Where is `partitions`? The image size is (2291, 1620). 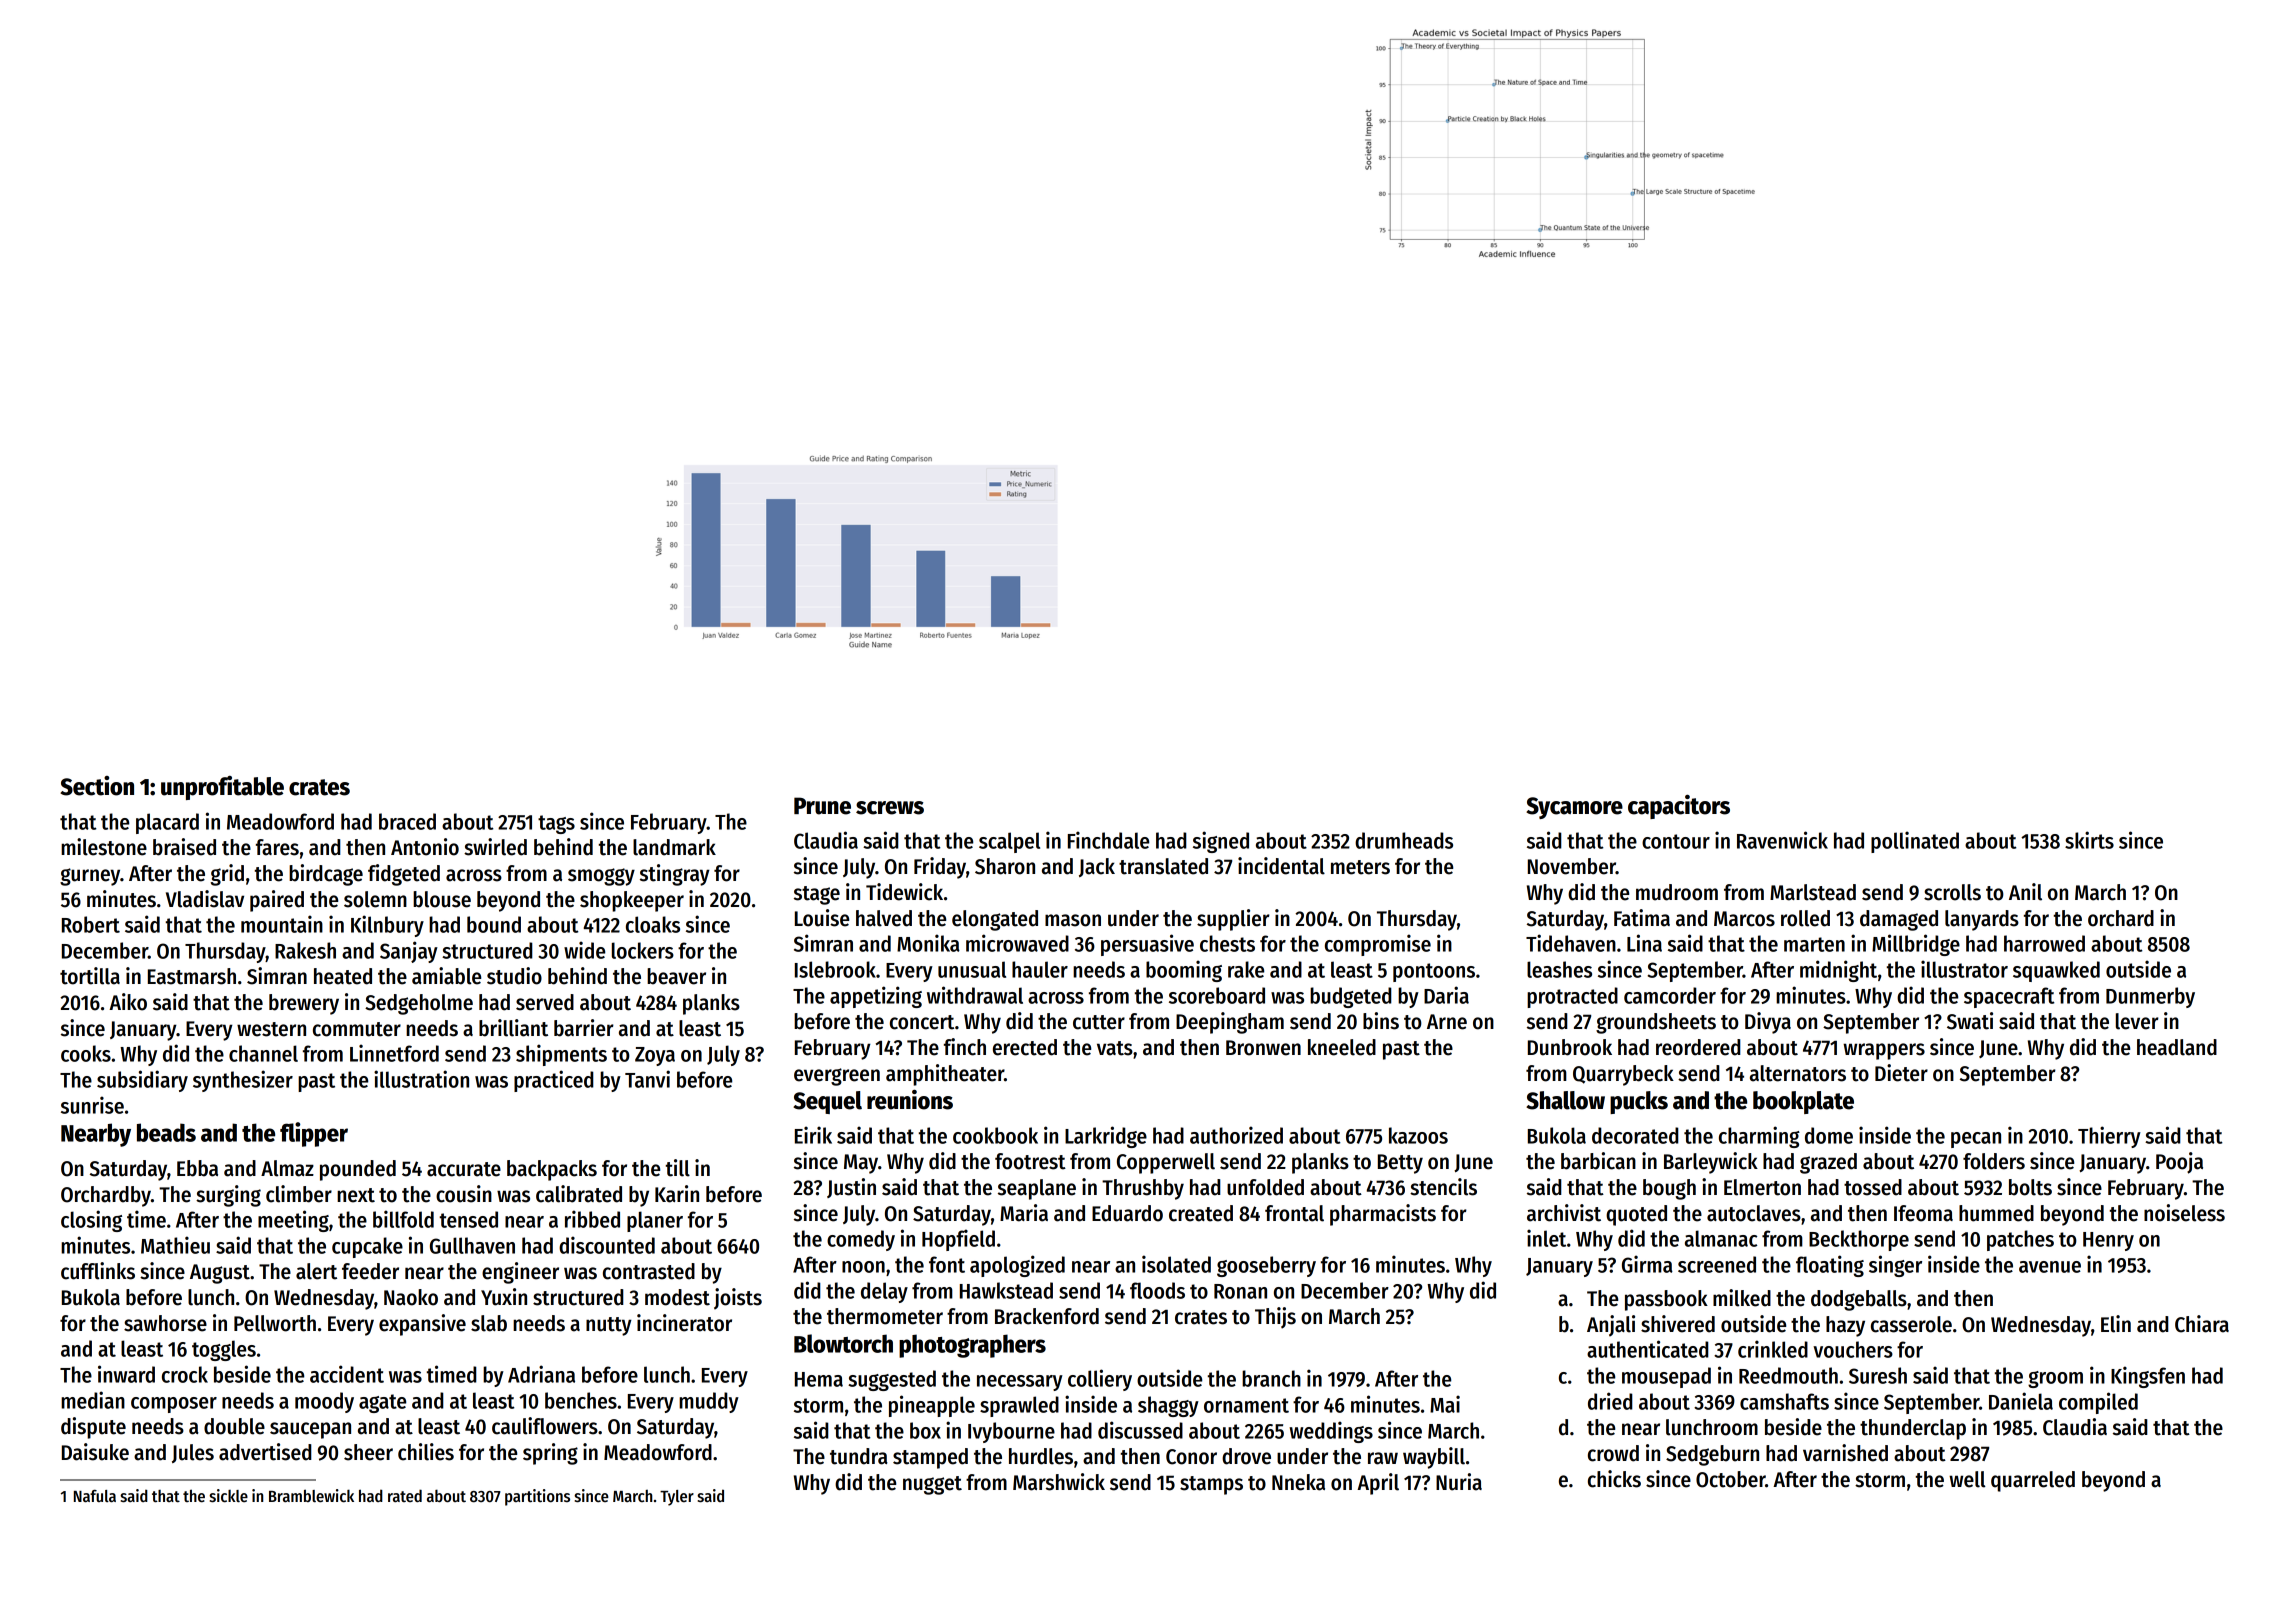
partitions is located at coordinates (537, 1497).
